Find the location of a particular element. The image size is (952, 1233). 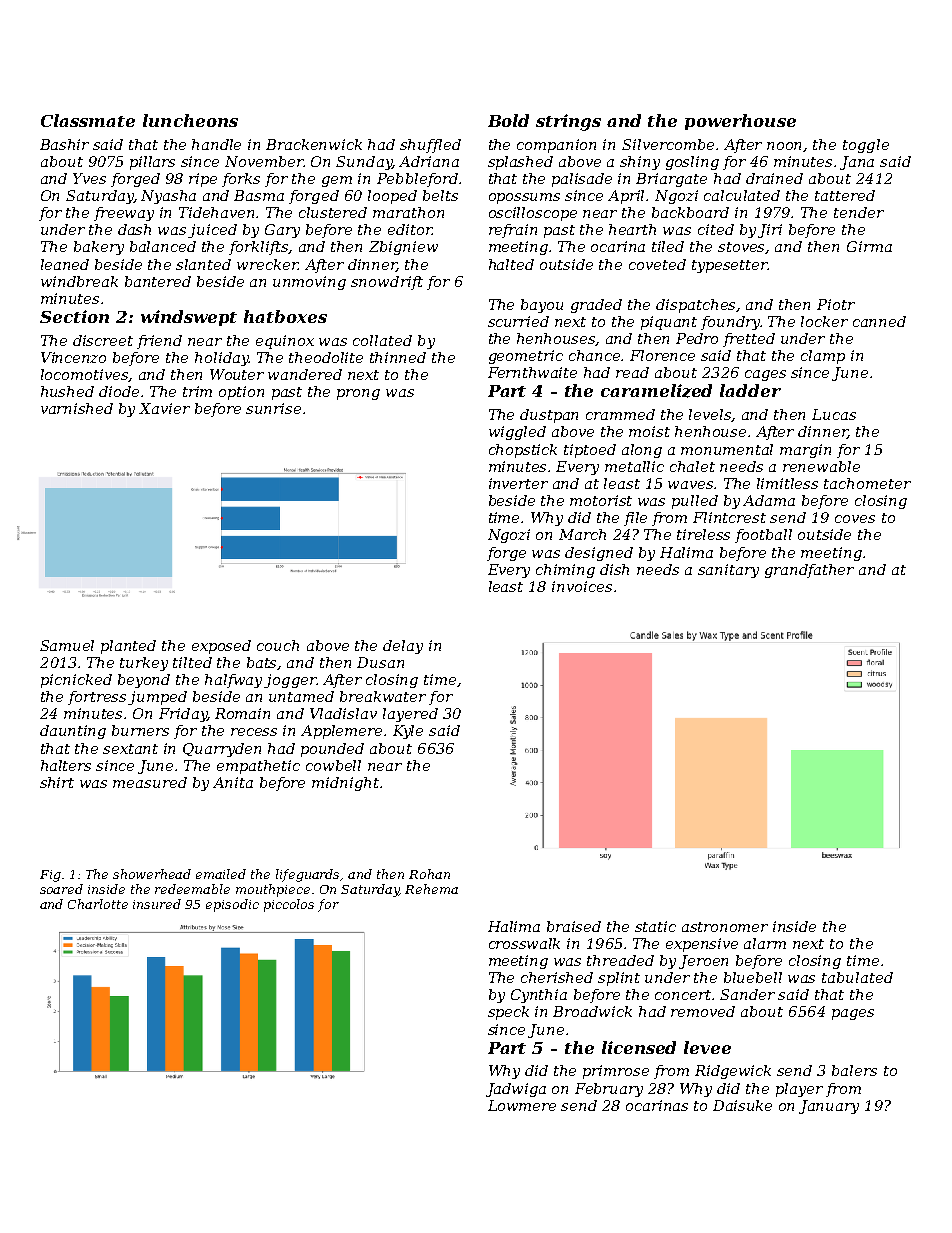

Charlotte is located at coordinates (98, 904).
